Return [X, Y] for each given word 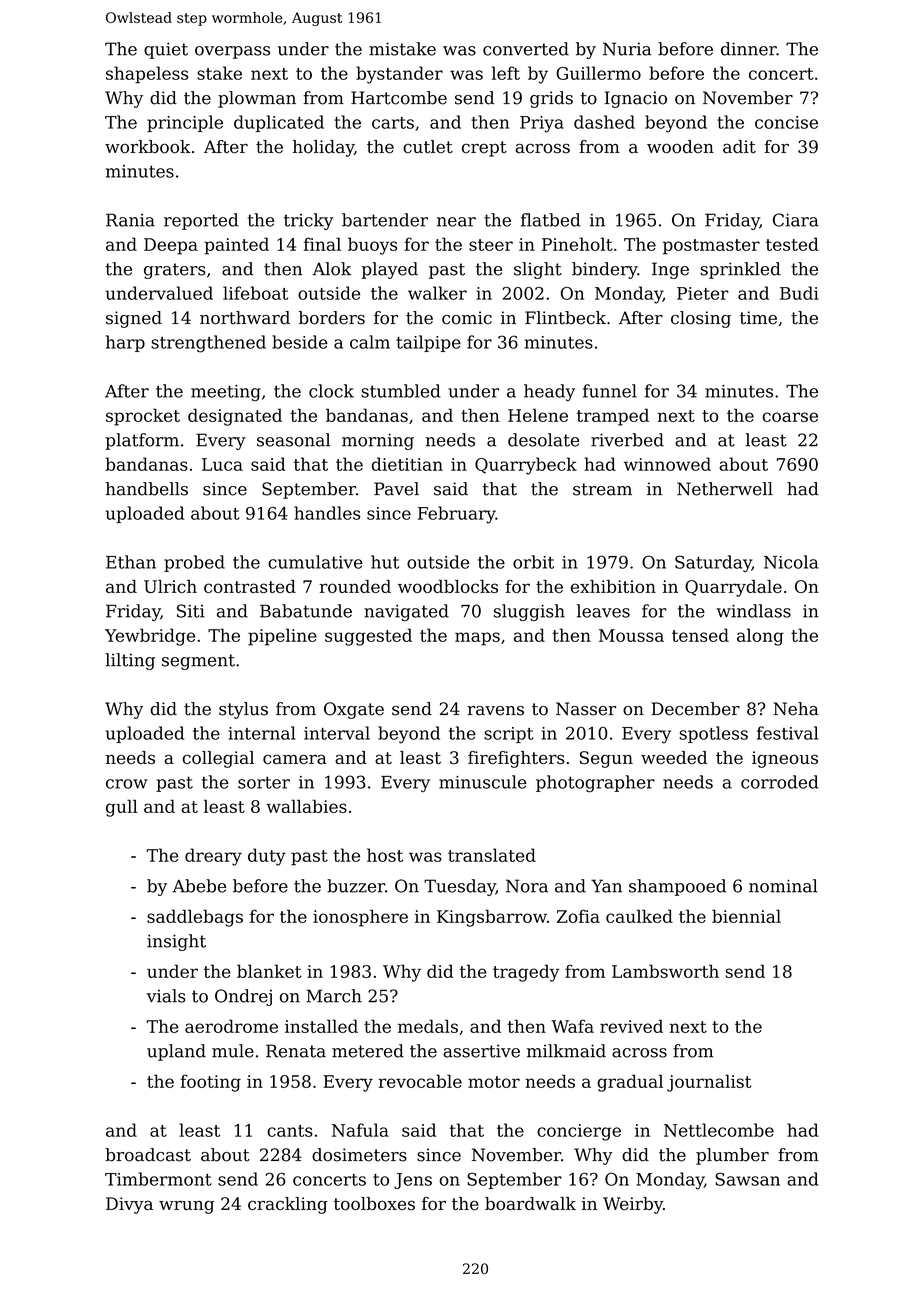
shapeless [147, 75]
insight [176, 942]
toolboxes [374, 1204]
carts [393, 123]
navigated [406, 612]
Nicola [791, 562]
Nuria [627, 49]
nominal [783, 886]
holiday [323, 148]
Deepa [171, 246]
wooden [680, 147]
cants [290, 1131]
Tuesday [460, 887]
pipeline [282, 637]
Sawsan [747, 1179]
